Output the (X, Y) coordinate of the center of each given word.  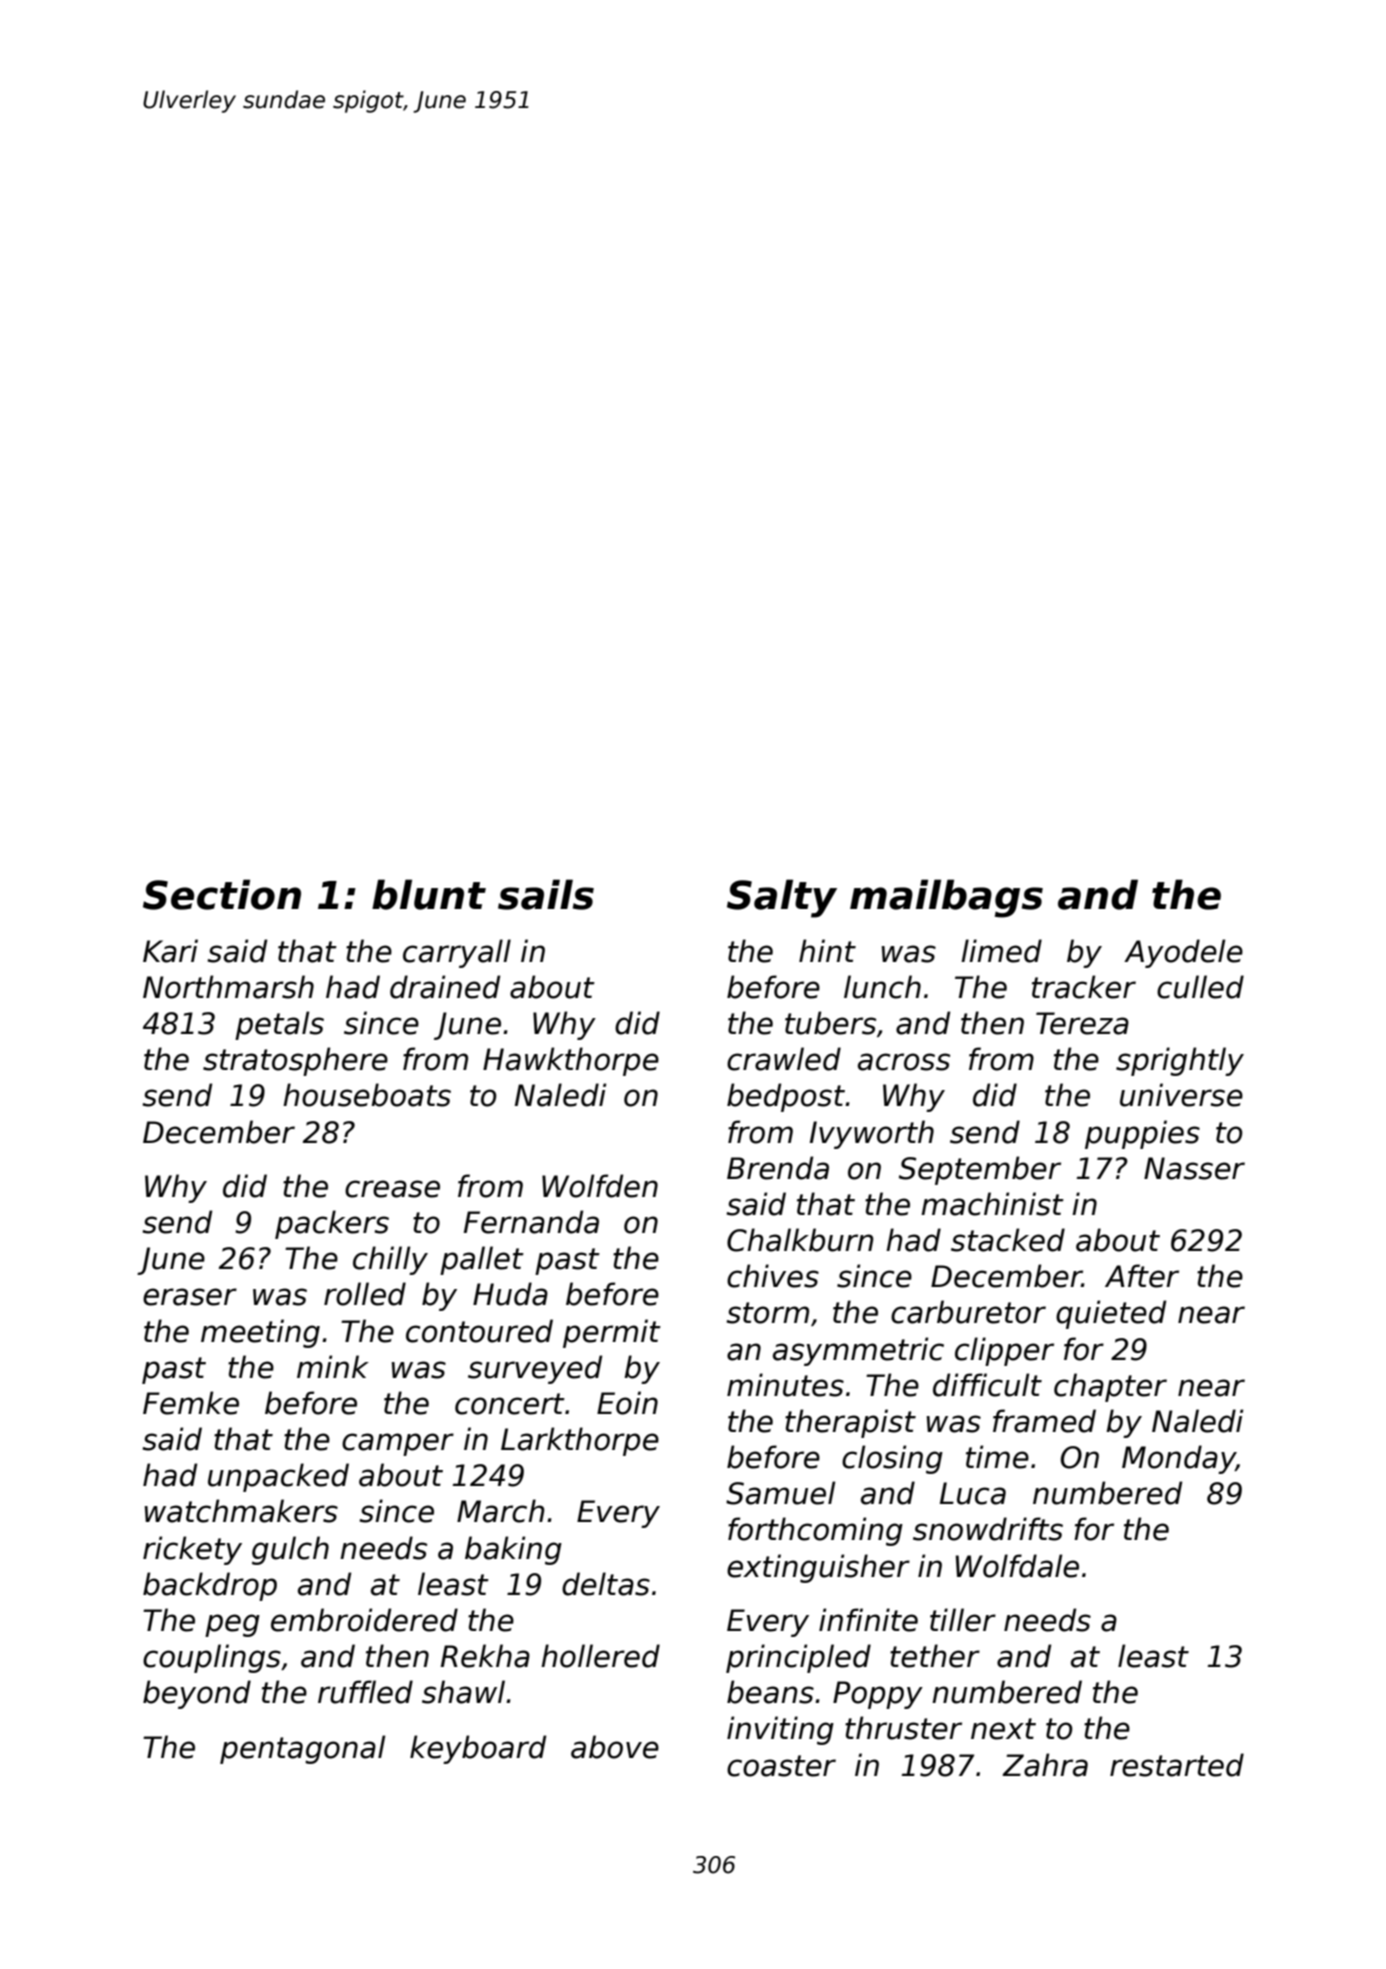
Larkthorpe (580, 1441)
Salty (782, 898)
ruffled (365, 1692)
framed (1044, 1421)
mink (333, 1366)
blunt (429, 894)
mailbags (946, 898)
